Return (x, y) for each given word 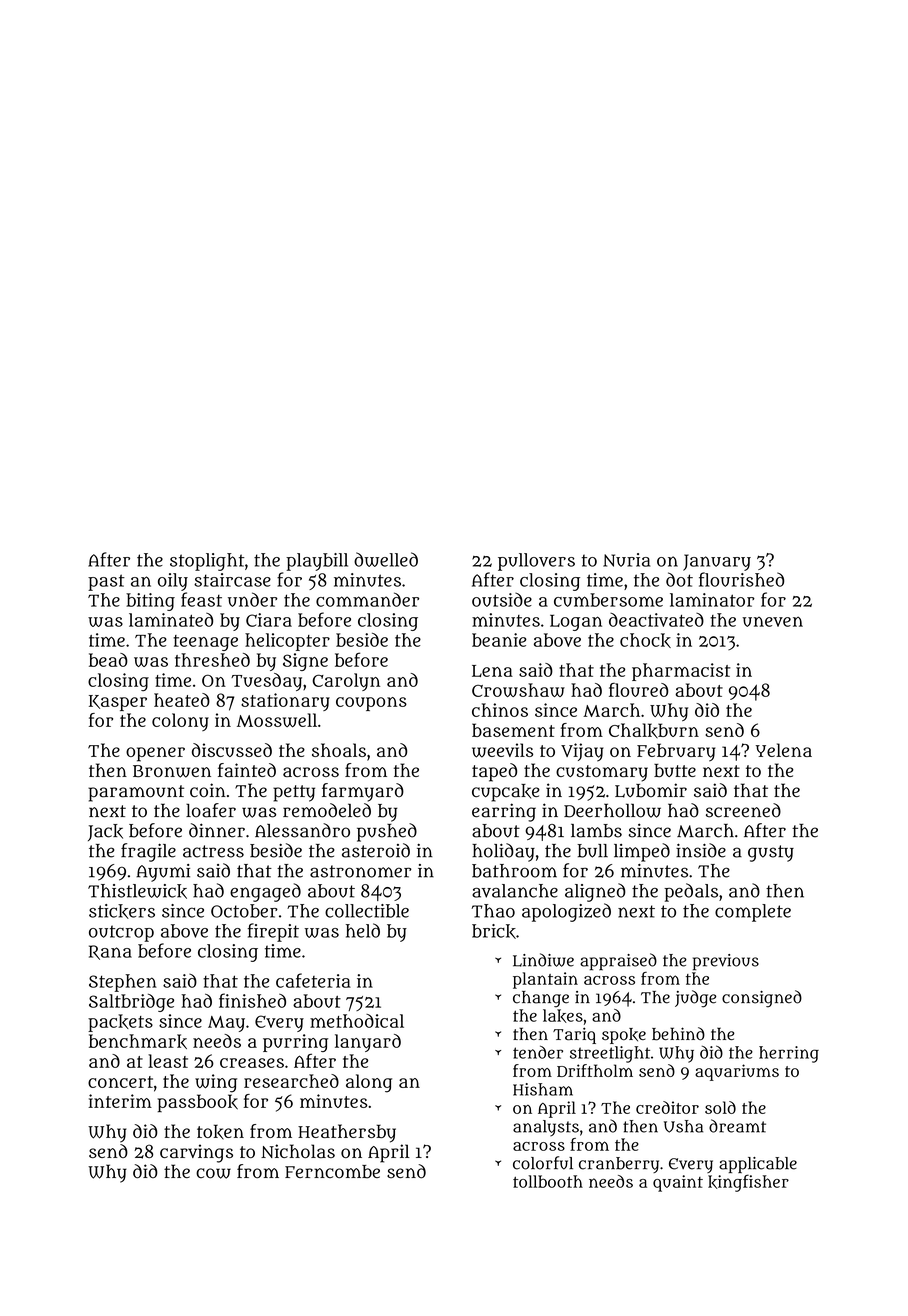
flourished (741, 579)
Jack (105, 832)
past (106, 582)
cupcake (506, 793)
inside (701, 850)
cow (213, 1173)
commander (367, 599)
